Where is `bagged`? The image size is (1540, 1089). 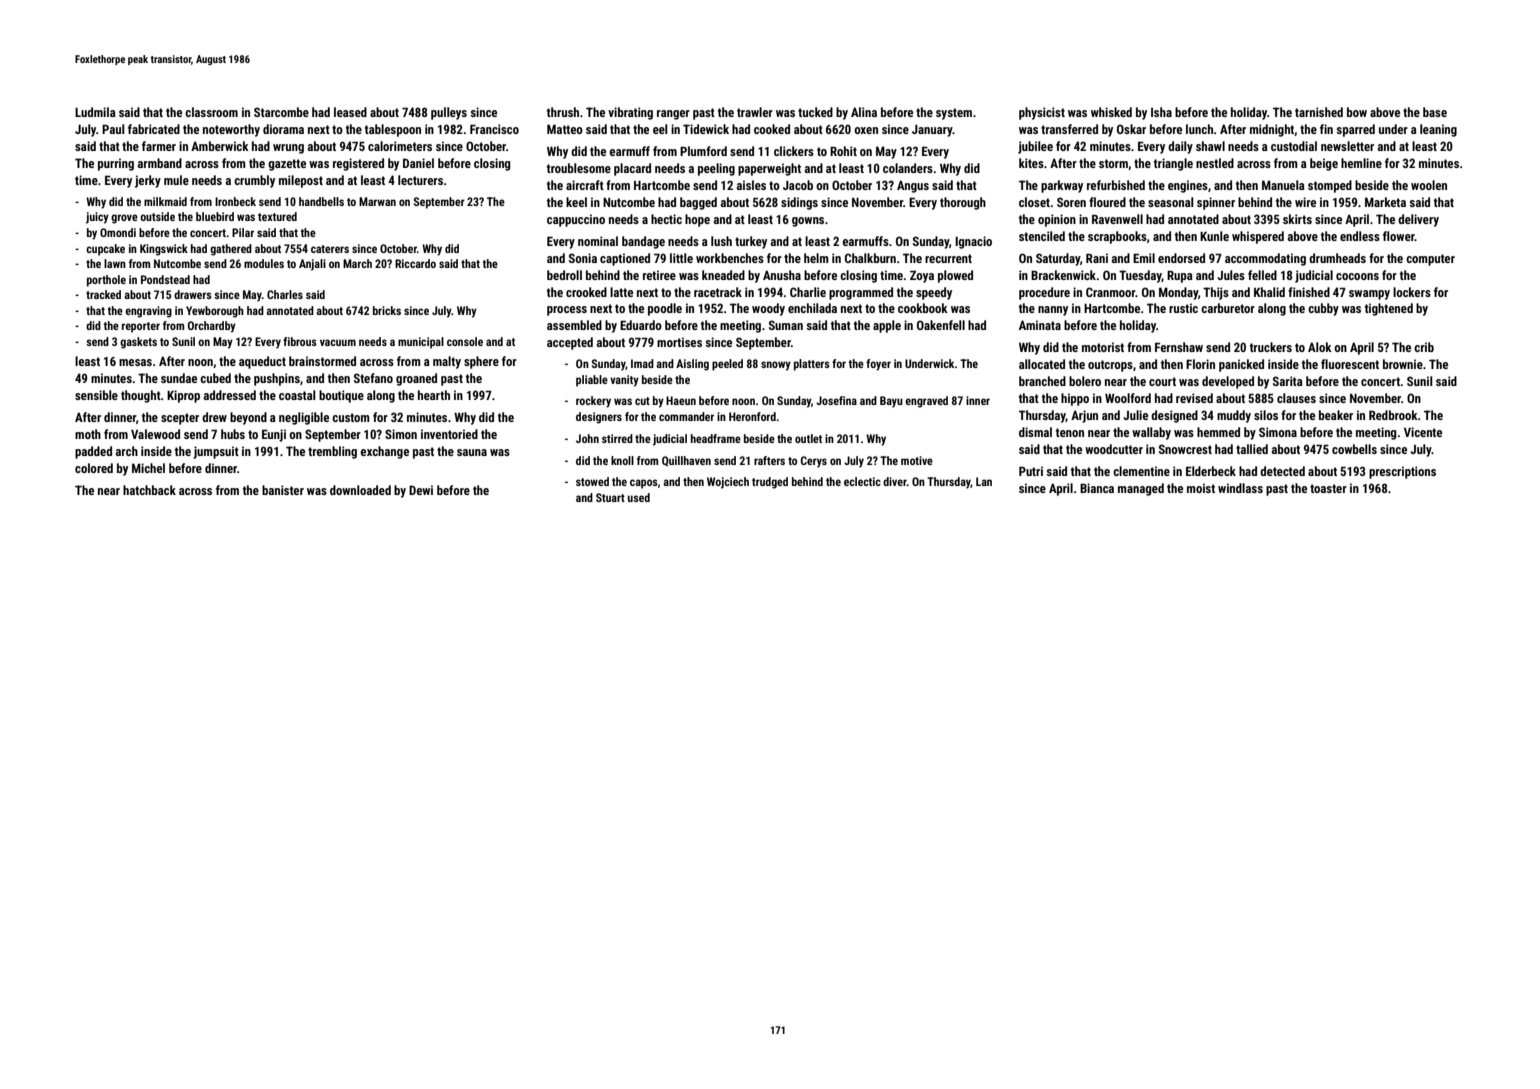 bagged is located at coordinates (698, 203).
